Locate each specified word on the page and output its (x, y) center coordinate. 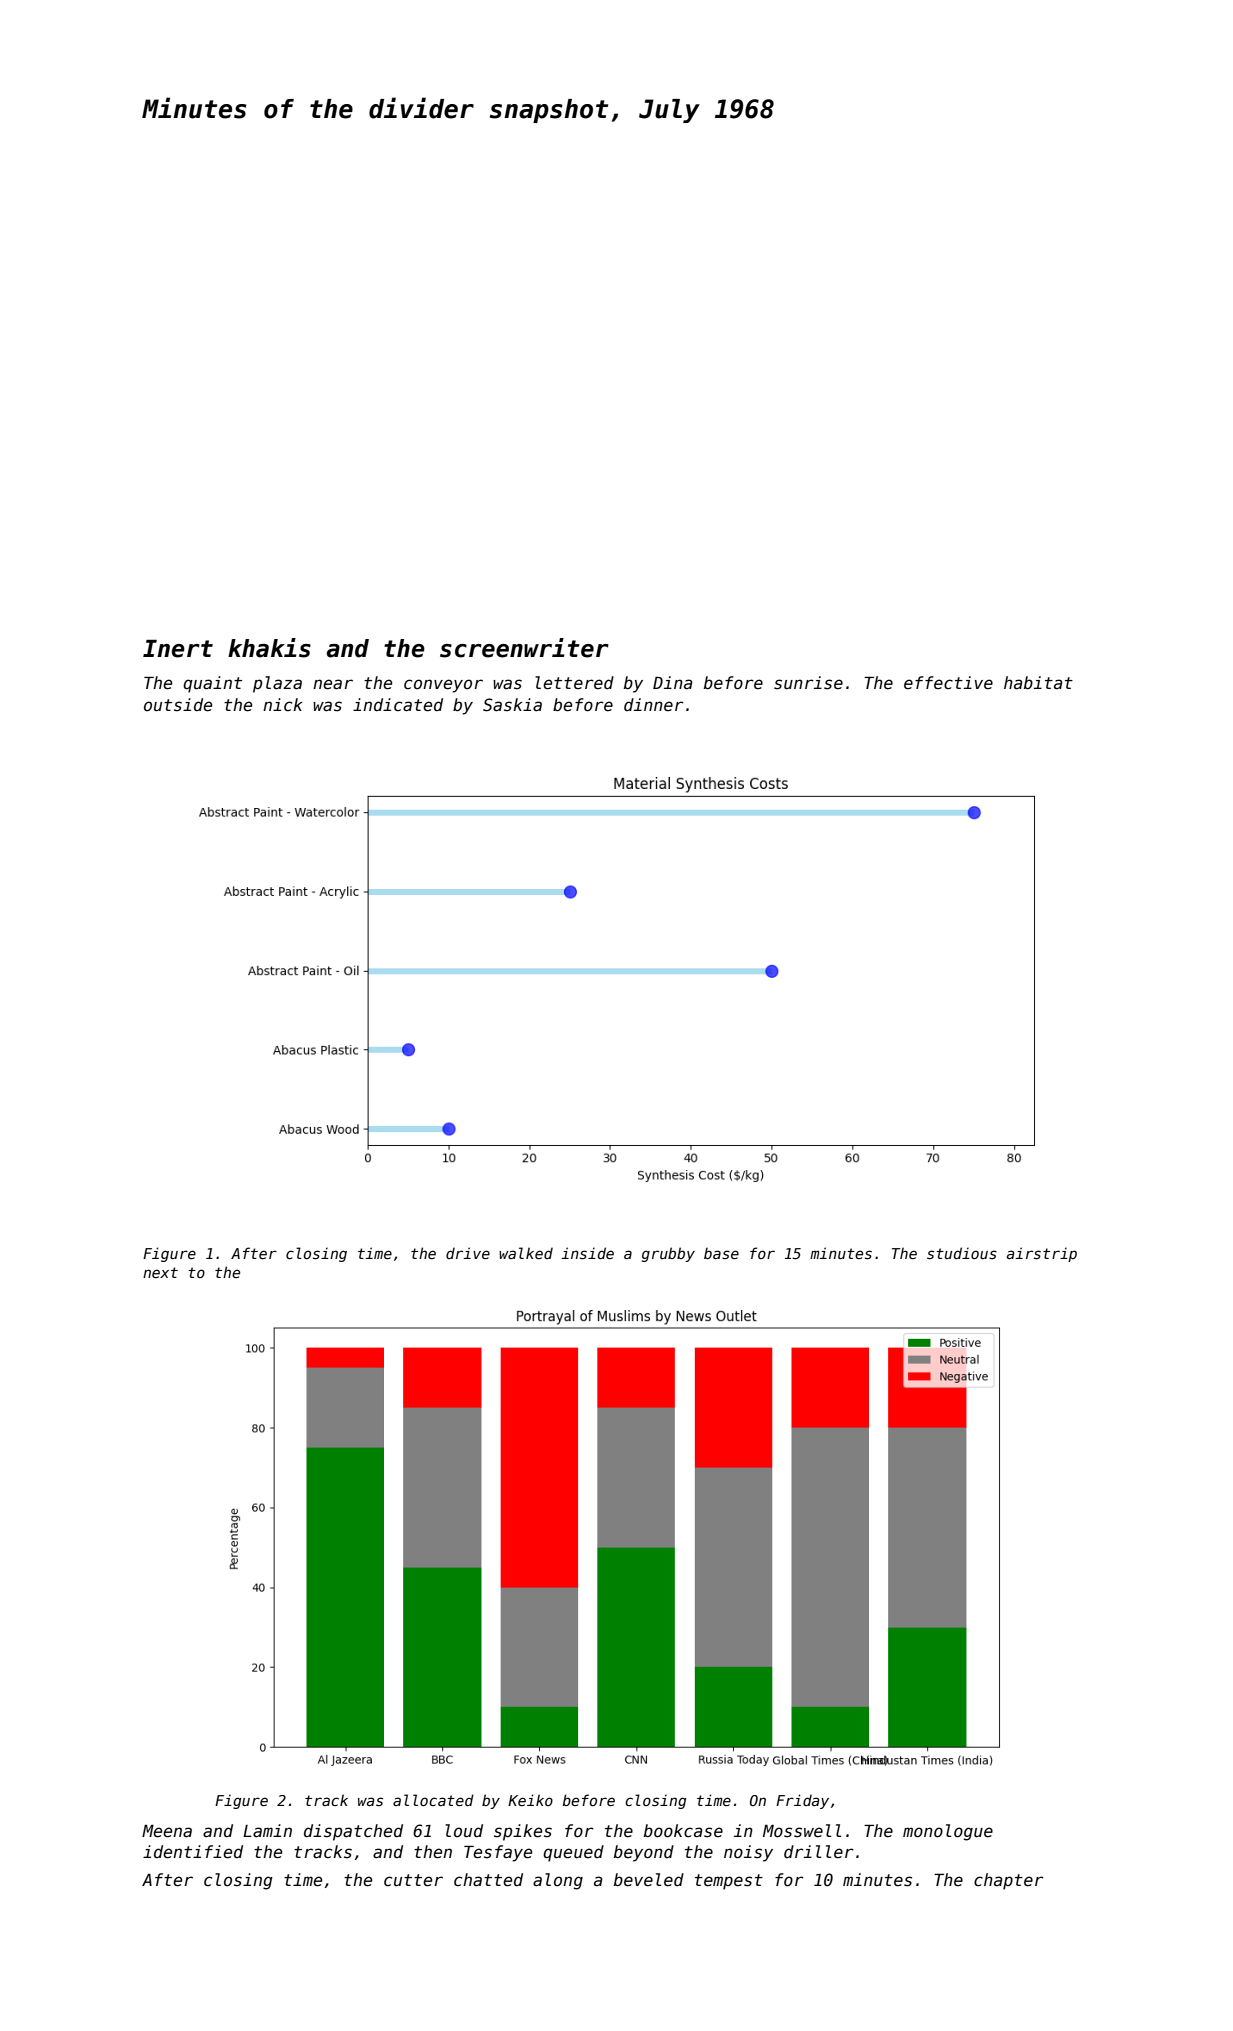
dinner (653, 705)
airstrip (1042, 1254)
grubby (668, 1254)
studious (962, 1253)
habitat (1038, 683)
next (160, 1272)
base (721, 1253)
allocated (433, 1800)
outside (178, 705)
